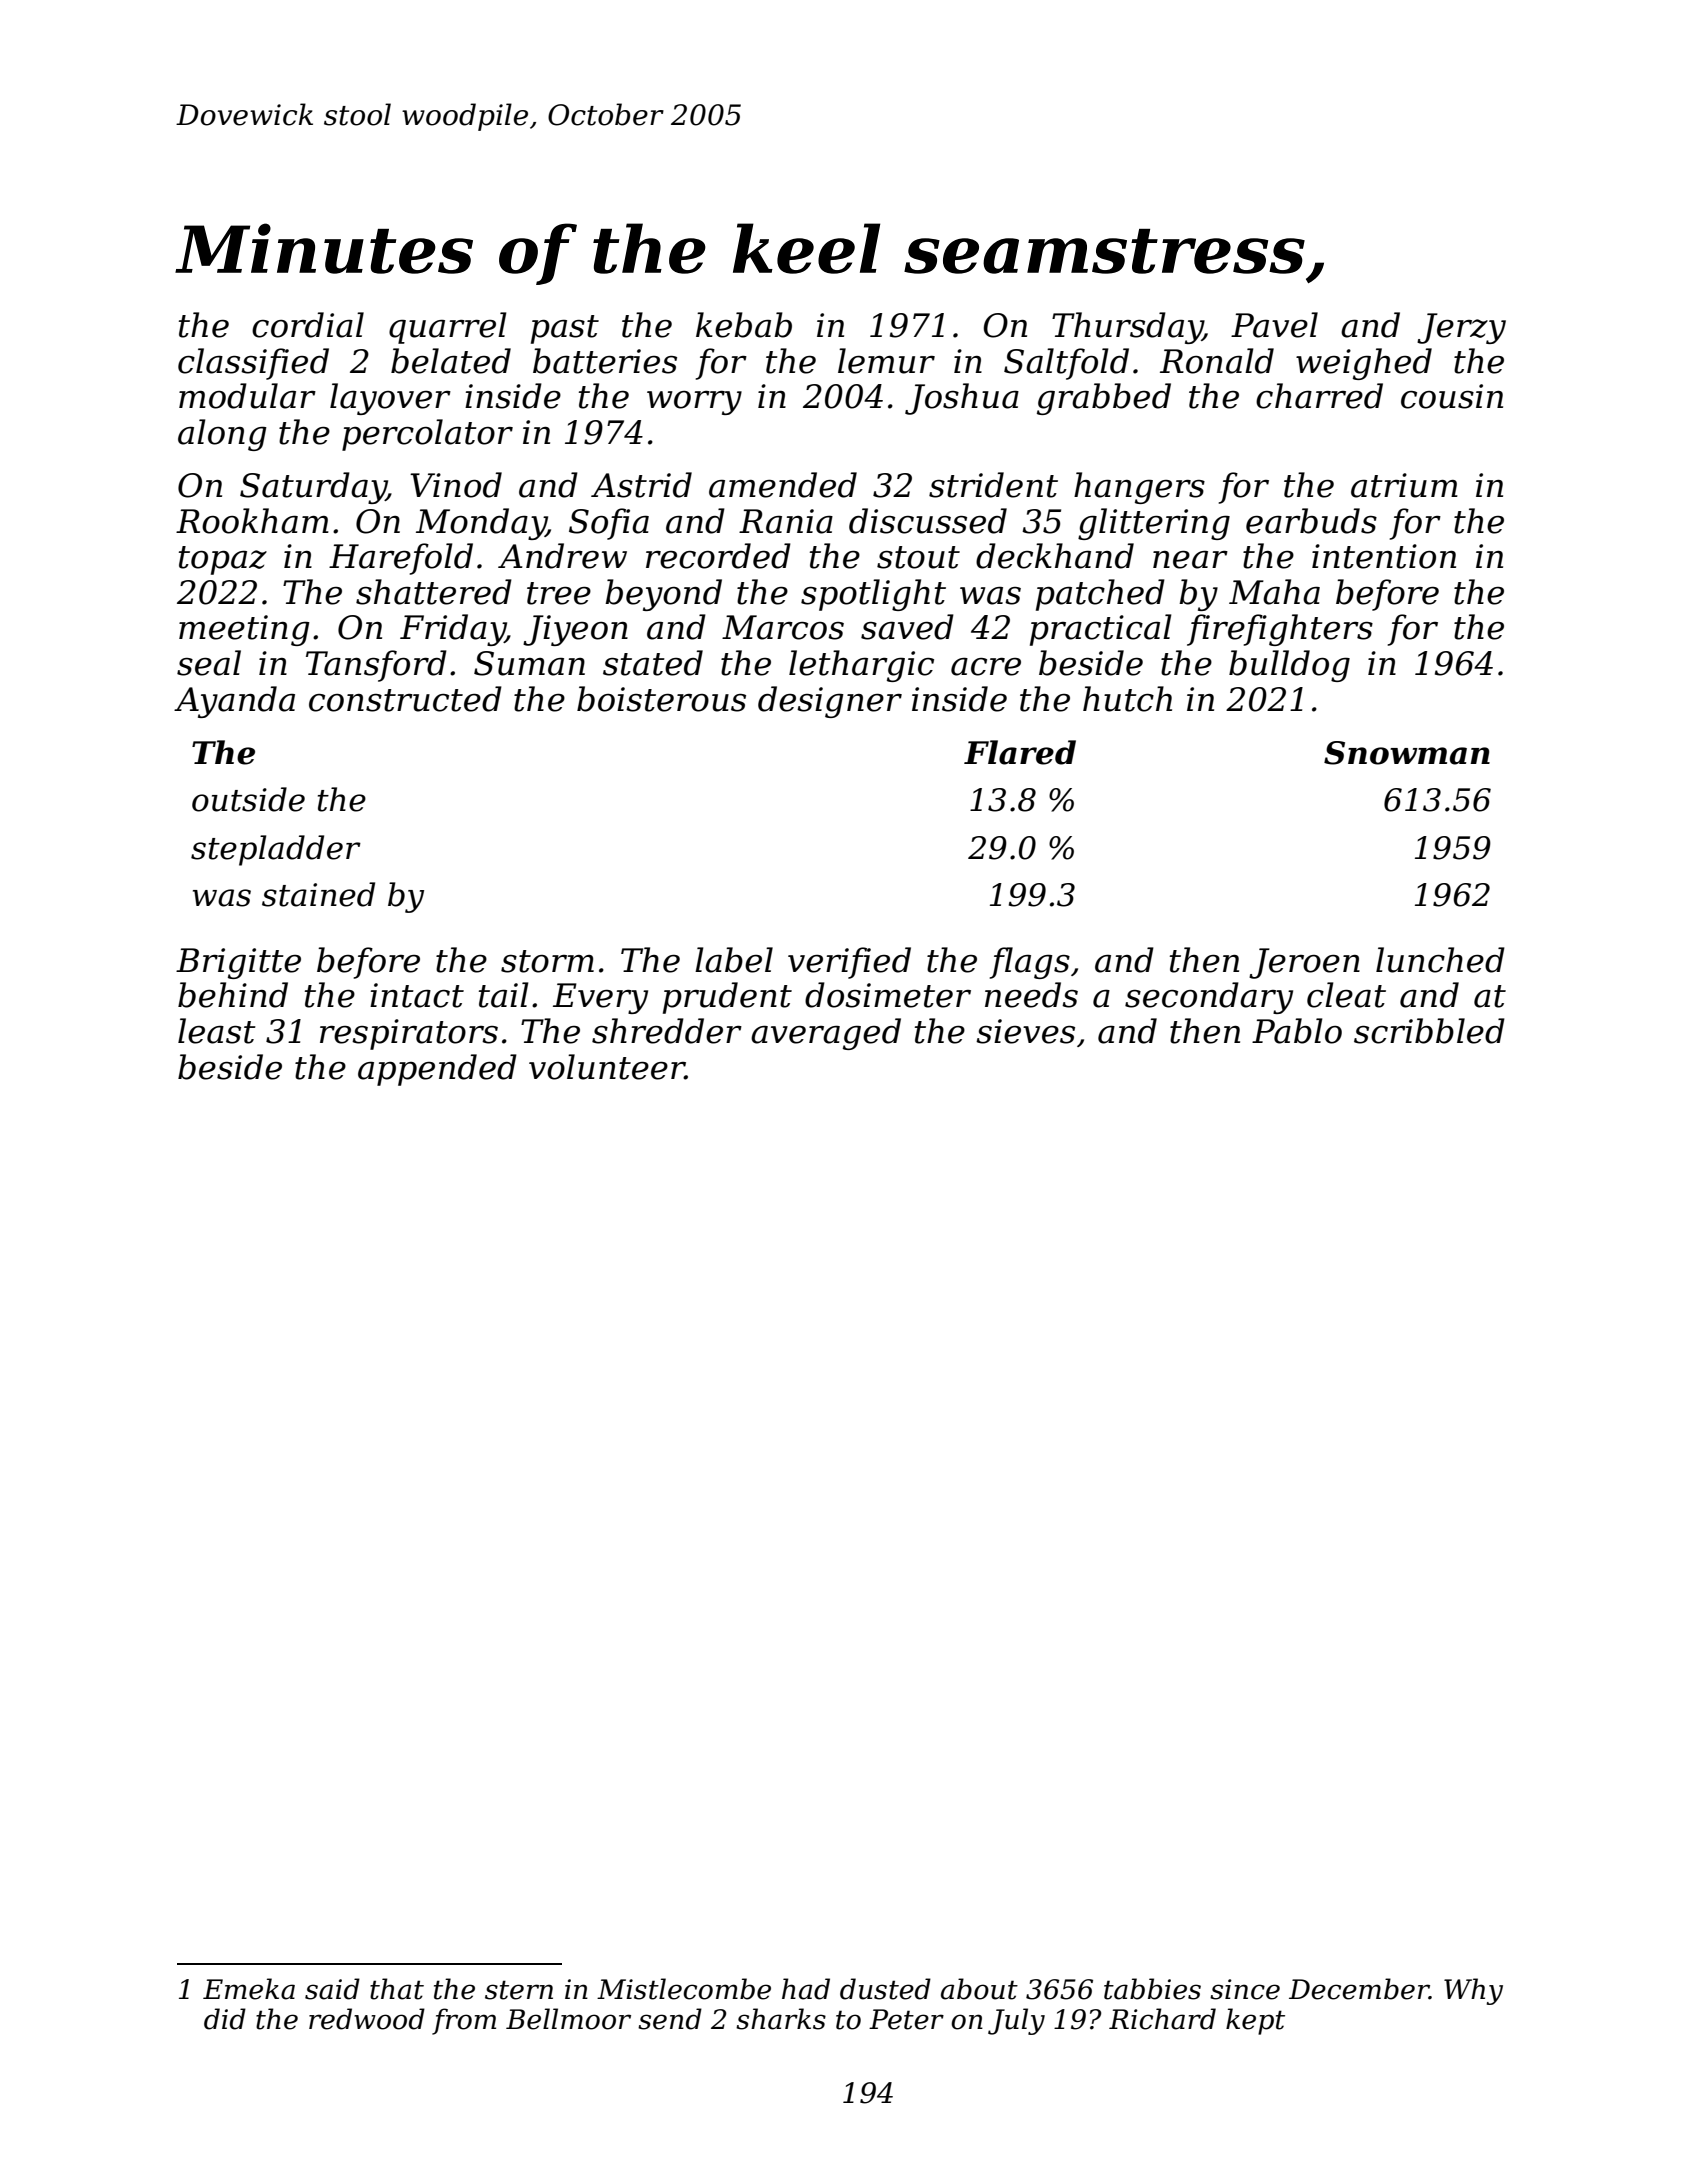  I want to click on Richard, so click(1162, 2019).
